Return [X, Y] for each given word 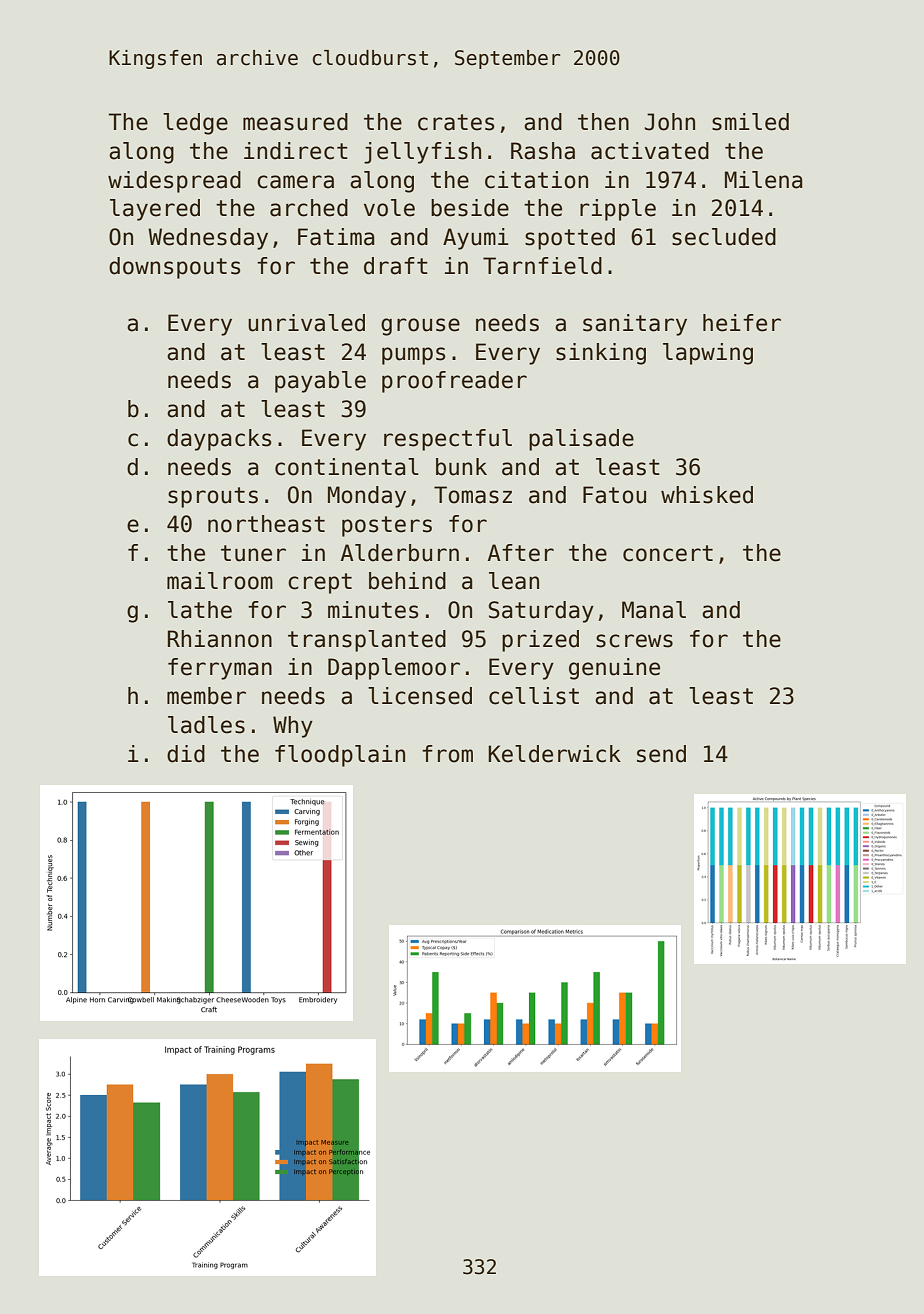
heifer [742, 323]
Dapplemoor [394, 669]
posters [387, 526]
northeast [266, 524]
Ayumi [476, 239]
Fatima [336, 237]
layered [155, 210]
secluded [724, 237]
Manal [654, 610]
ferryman [220, 669]
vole [389, 208]
